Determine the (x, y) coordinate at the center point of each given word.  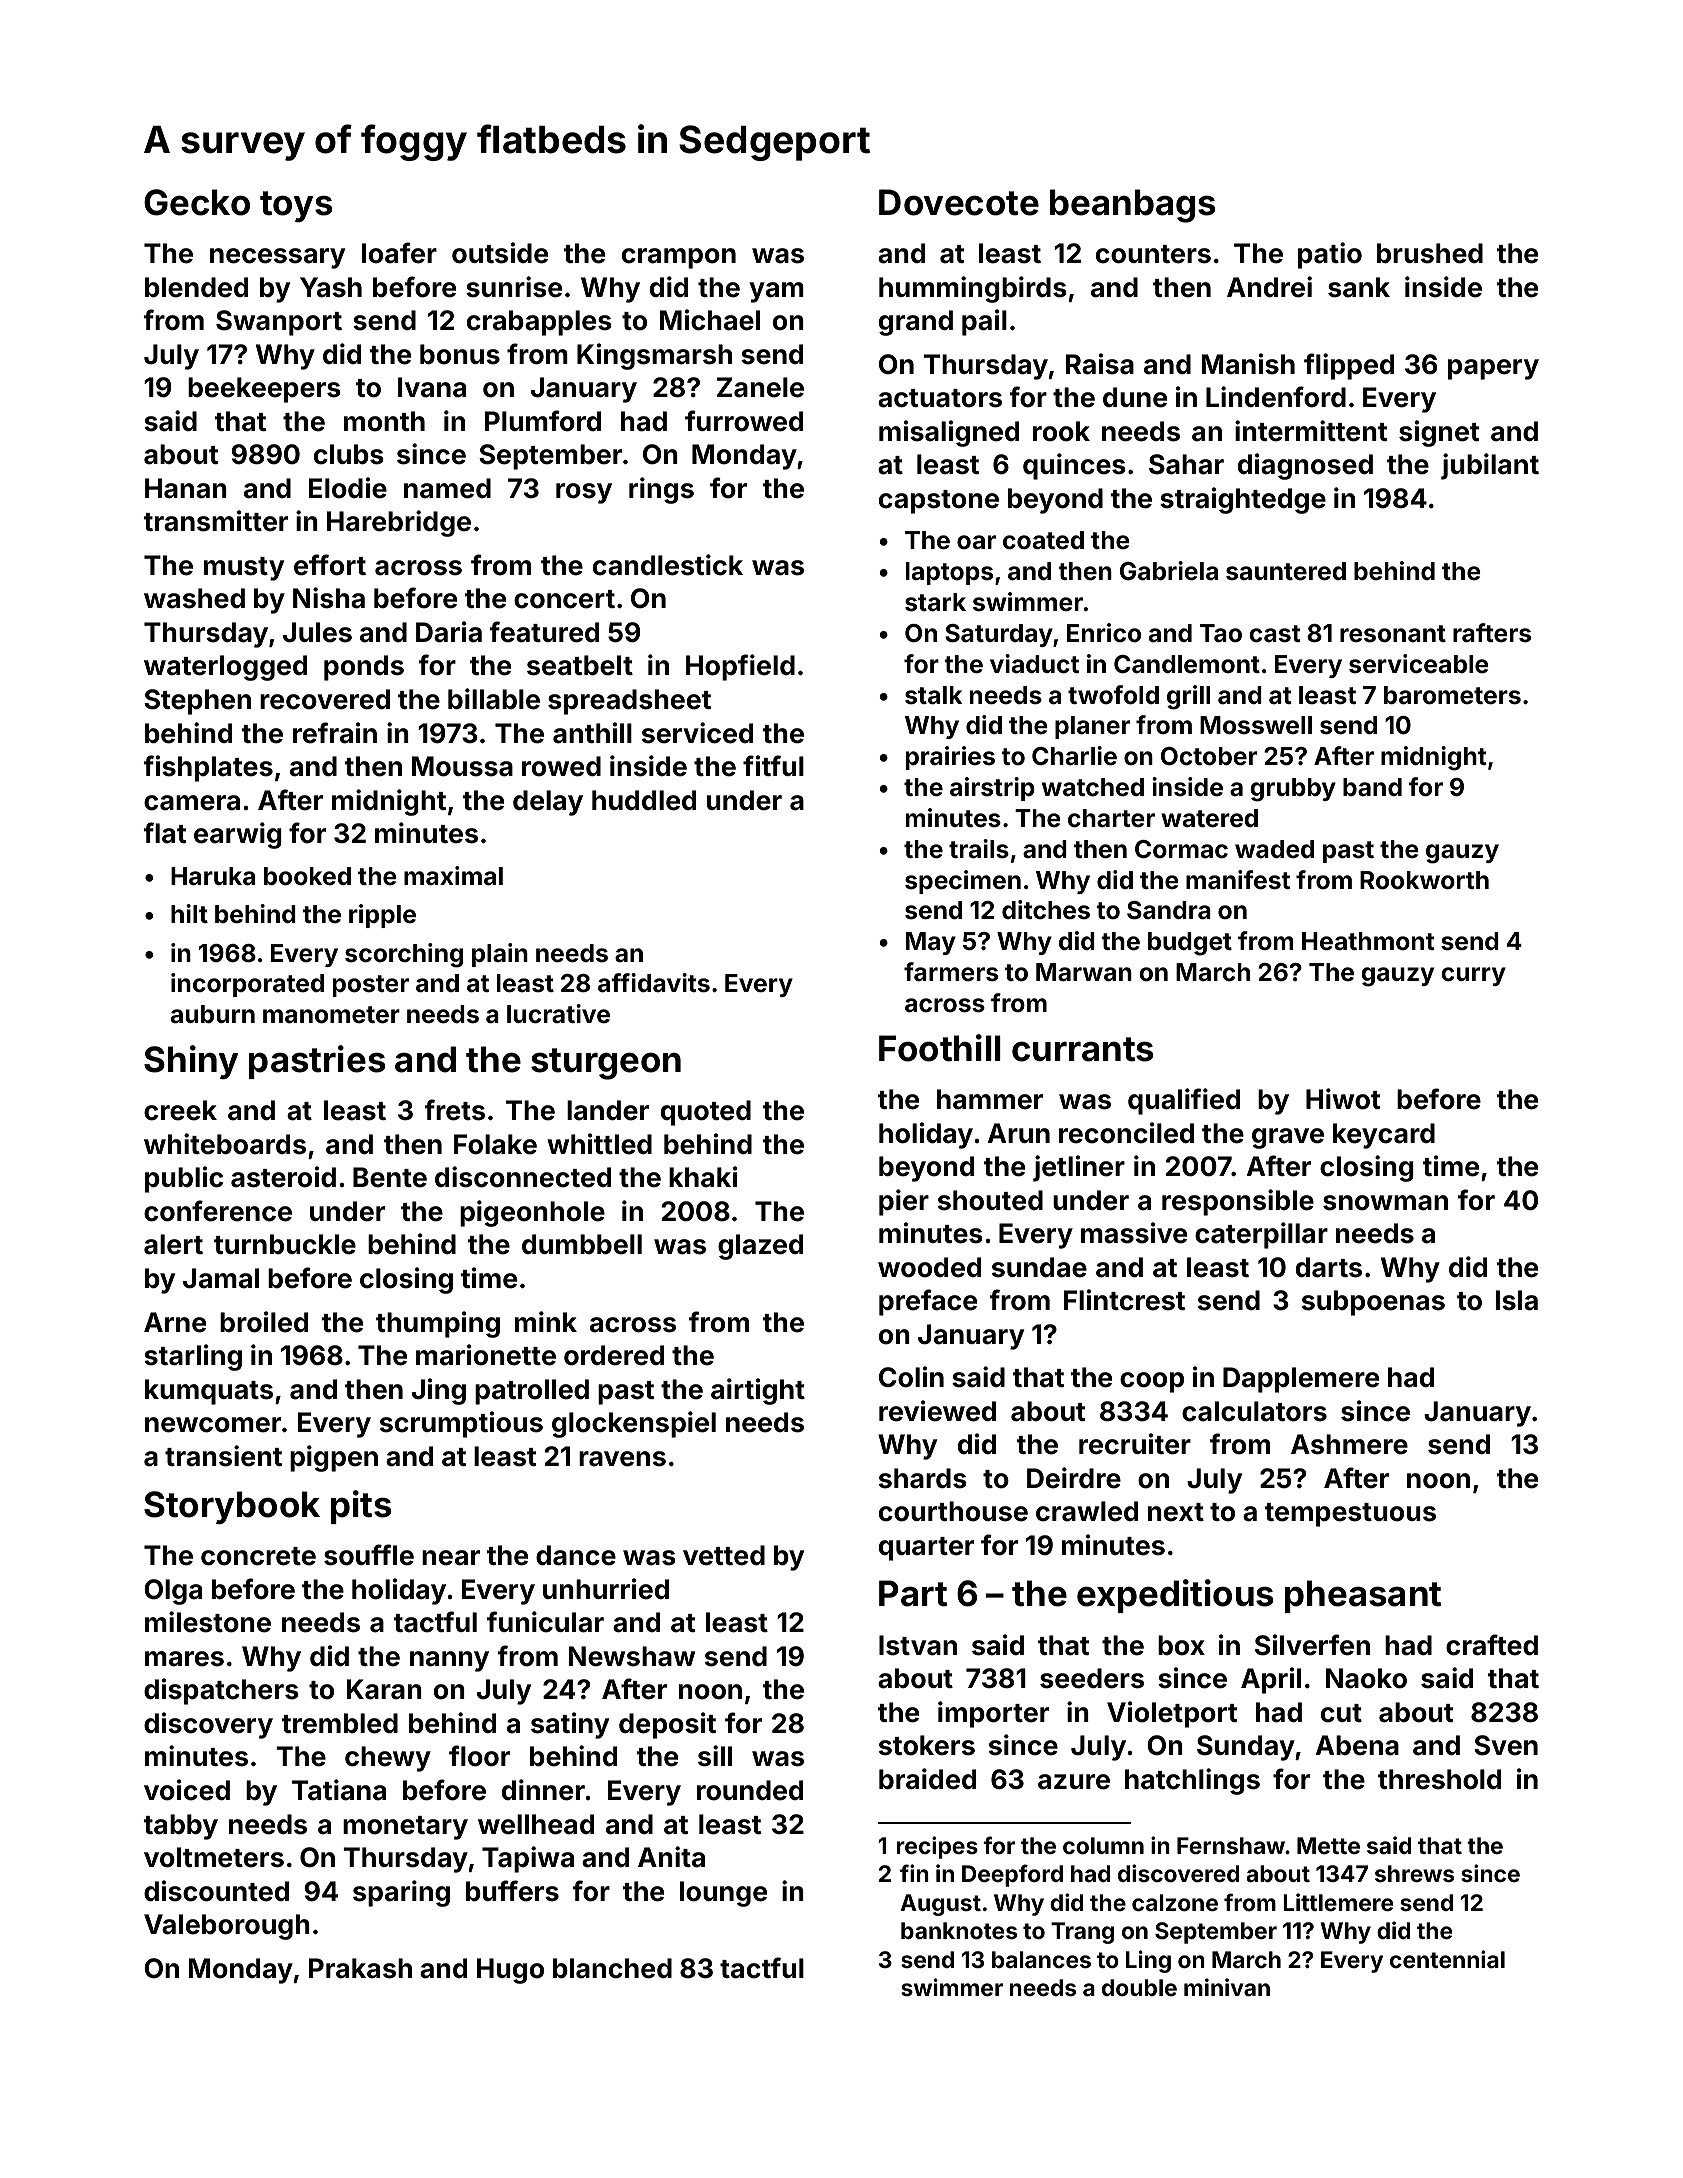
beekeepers (264, 390)
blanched (612, 1968)
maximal (453, 876)
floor (479, 1756)
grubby (1293, 790)
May (931, 943)
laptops (949, 573)
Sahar (1186, 464)
